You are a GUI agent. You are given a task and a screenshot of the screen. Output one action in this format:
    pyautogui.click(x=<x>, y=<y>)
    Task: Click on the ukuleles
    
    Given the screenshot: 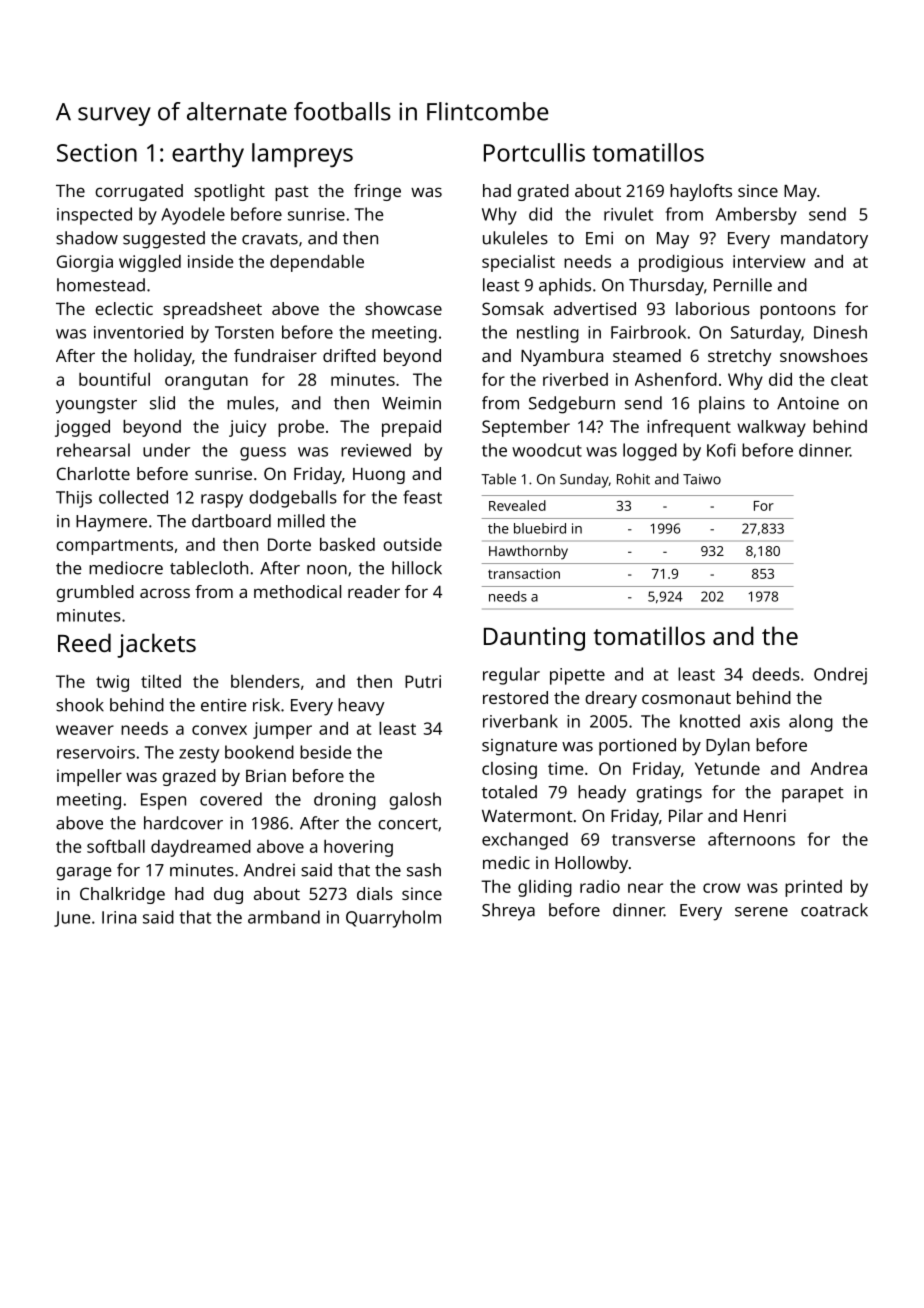 What is the action you would take?
    pyautogui.click(x=515, y=238)
